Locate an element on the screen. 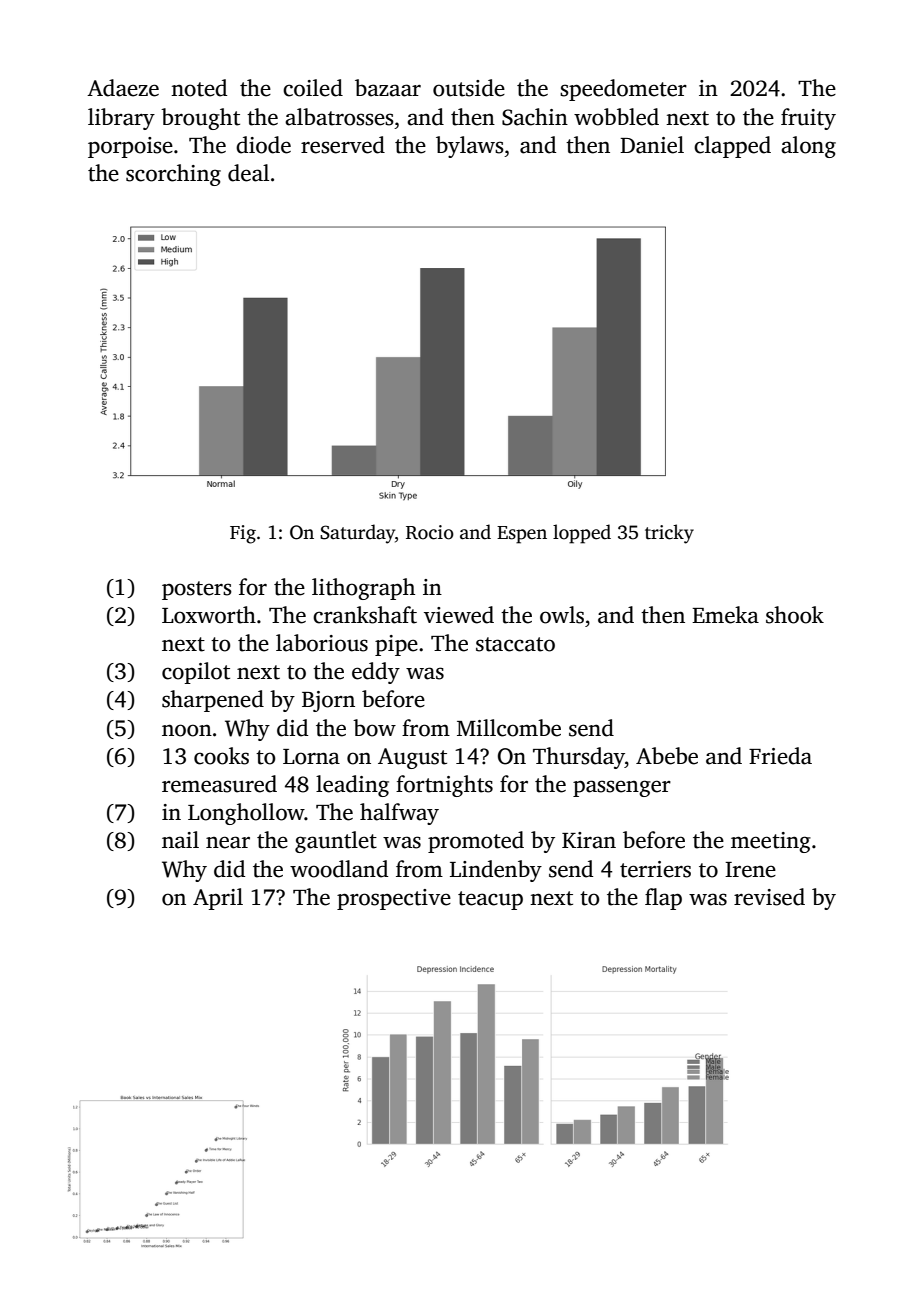 The width and height of the screenshot is (924, 1311). cooks is located at coordinates (221, 756).
